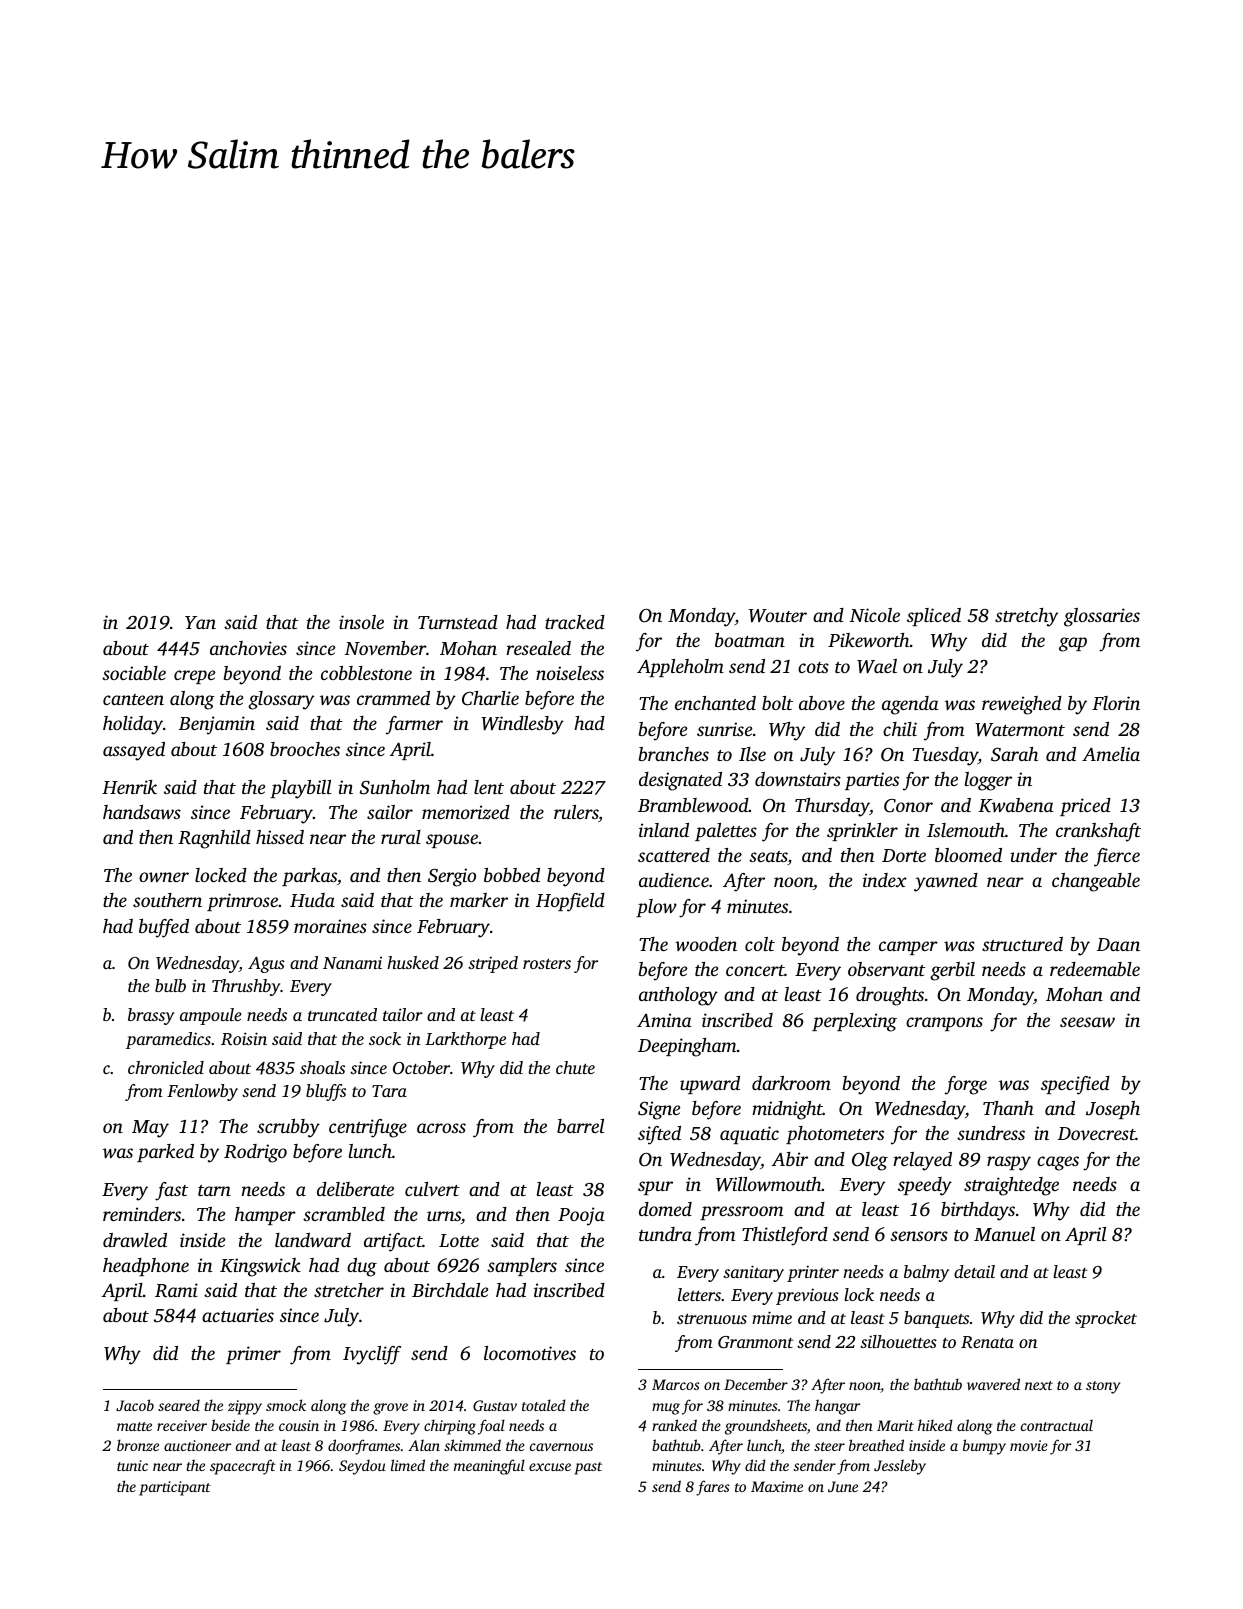 This screenshot has height=1609, width=1243. Describe the element at coordinates (713, 1488) in the screenshot. I see `fares` at that location.
